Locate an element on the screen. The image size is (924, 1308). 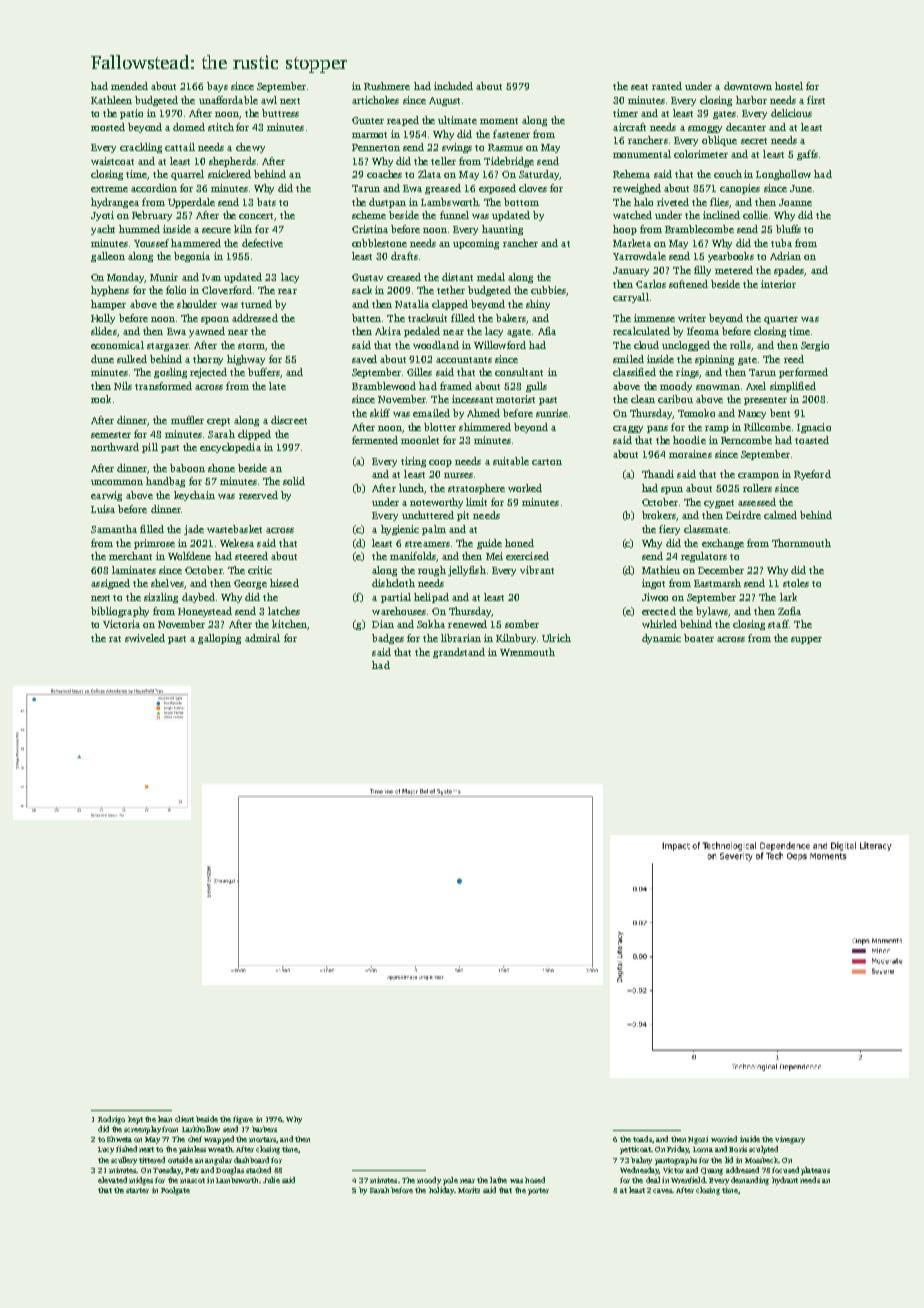
suitable is located at coordinates (511, 461).
